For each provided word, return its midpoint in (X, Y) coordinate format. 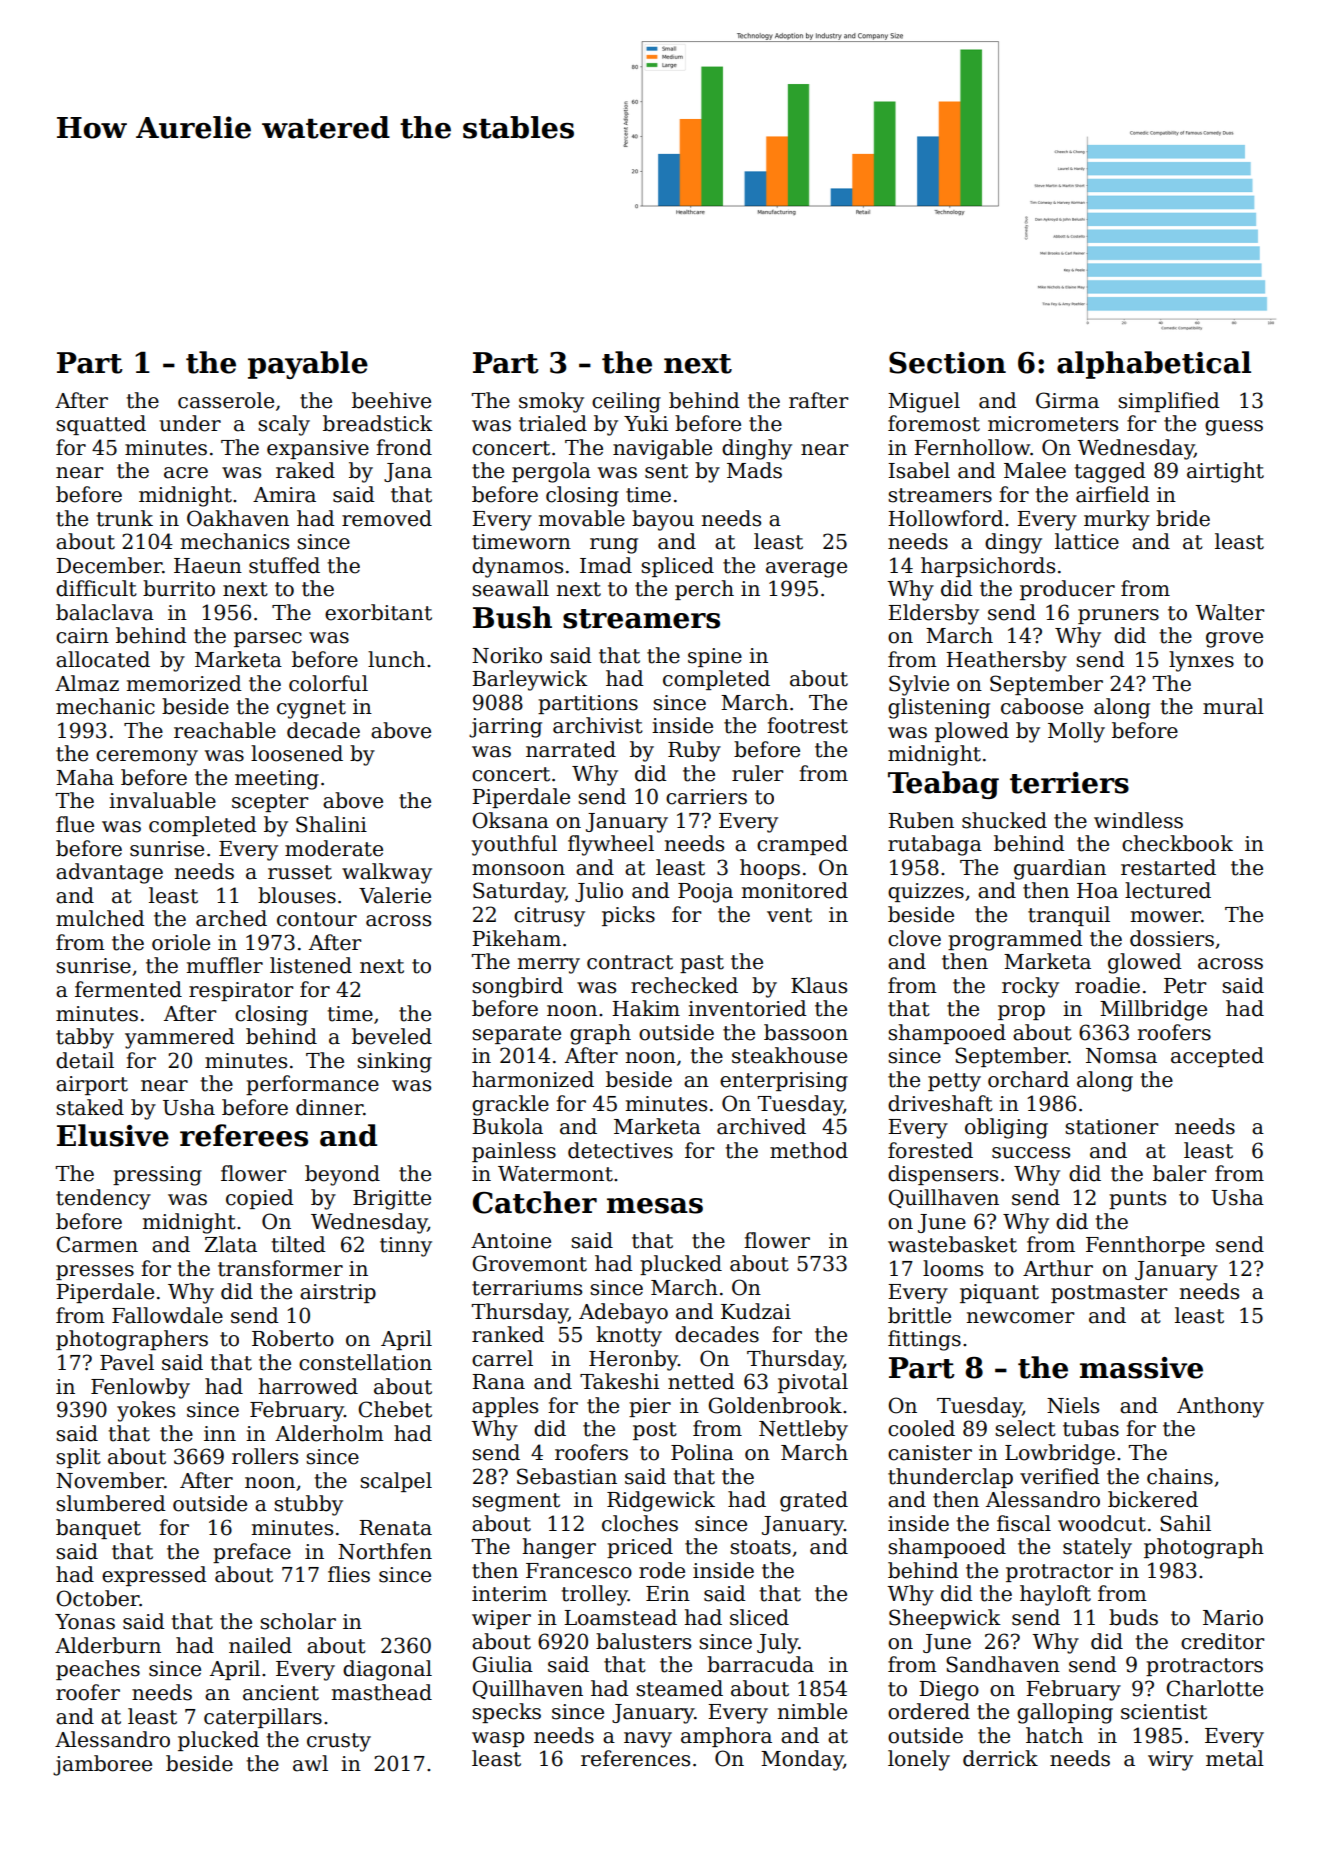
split (78, 1458)
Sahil (1185, 1523)
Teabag (943, 785)
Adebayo (623, 1313)
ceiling (626, 402)
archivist (598, 725)
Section (947, 363)
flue (75, 824)
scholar (298, 1621)
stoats (760, 1547)
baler (1179, 1173)
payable (308, 365)
